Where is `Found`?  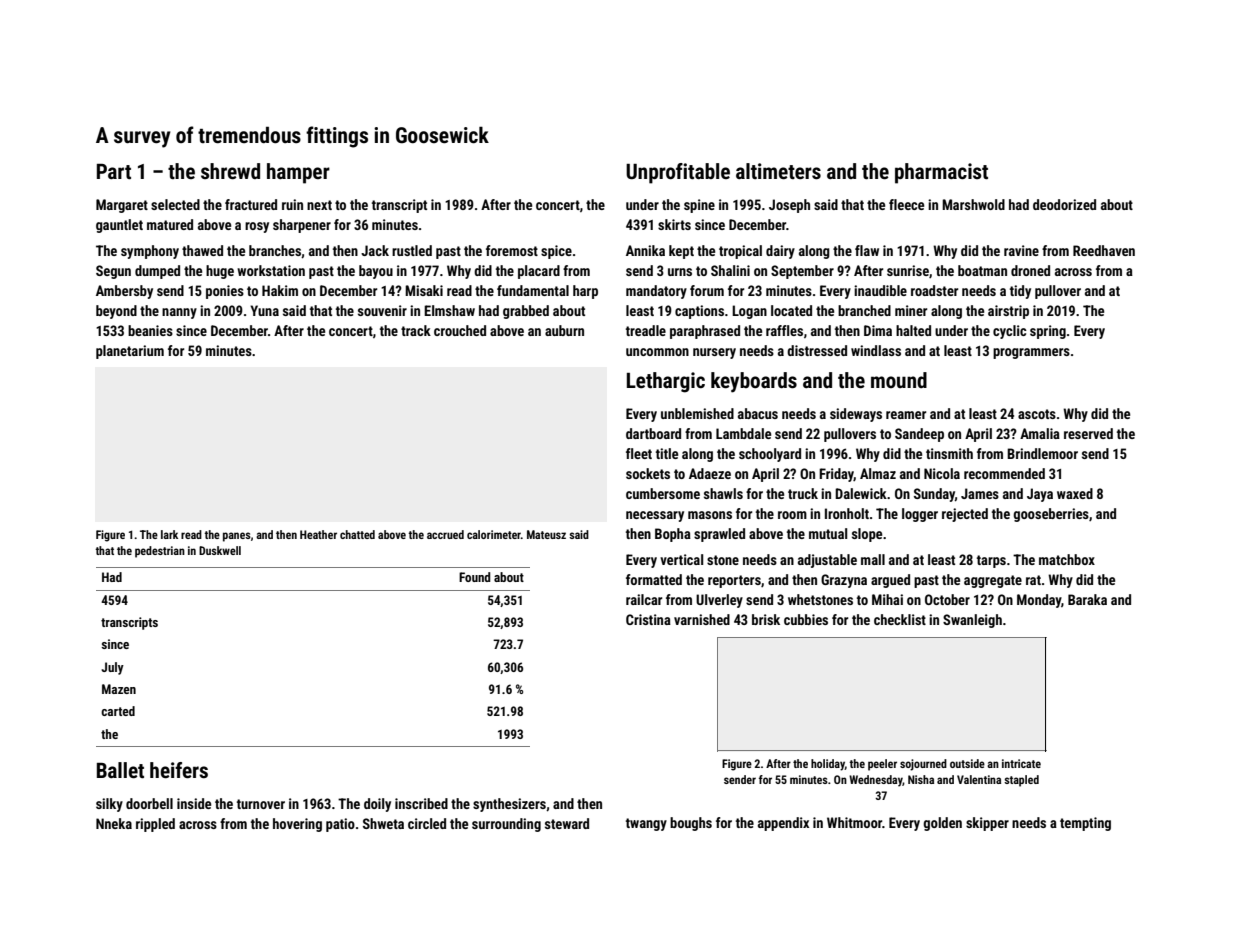
Found is located at coordinates (474, 577).
